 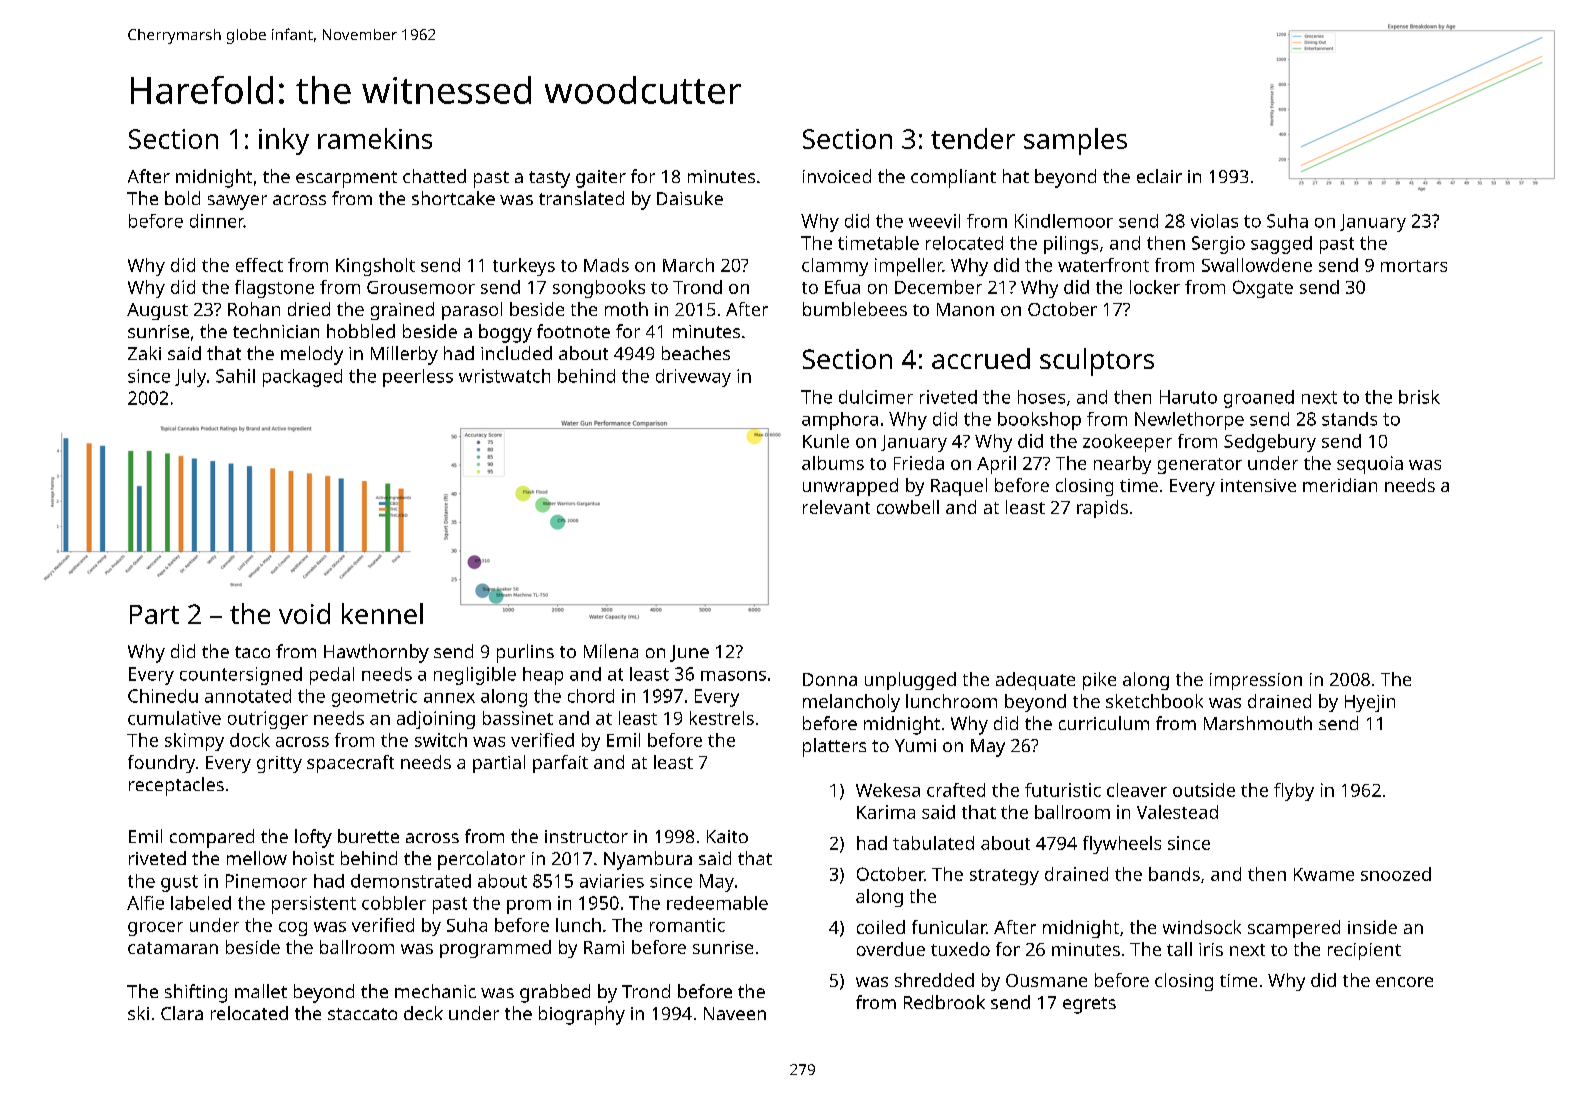 I want to click on parfait, so click(x=560, y=764).
